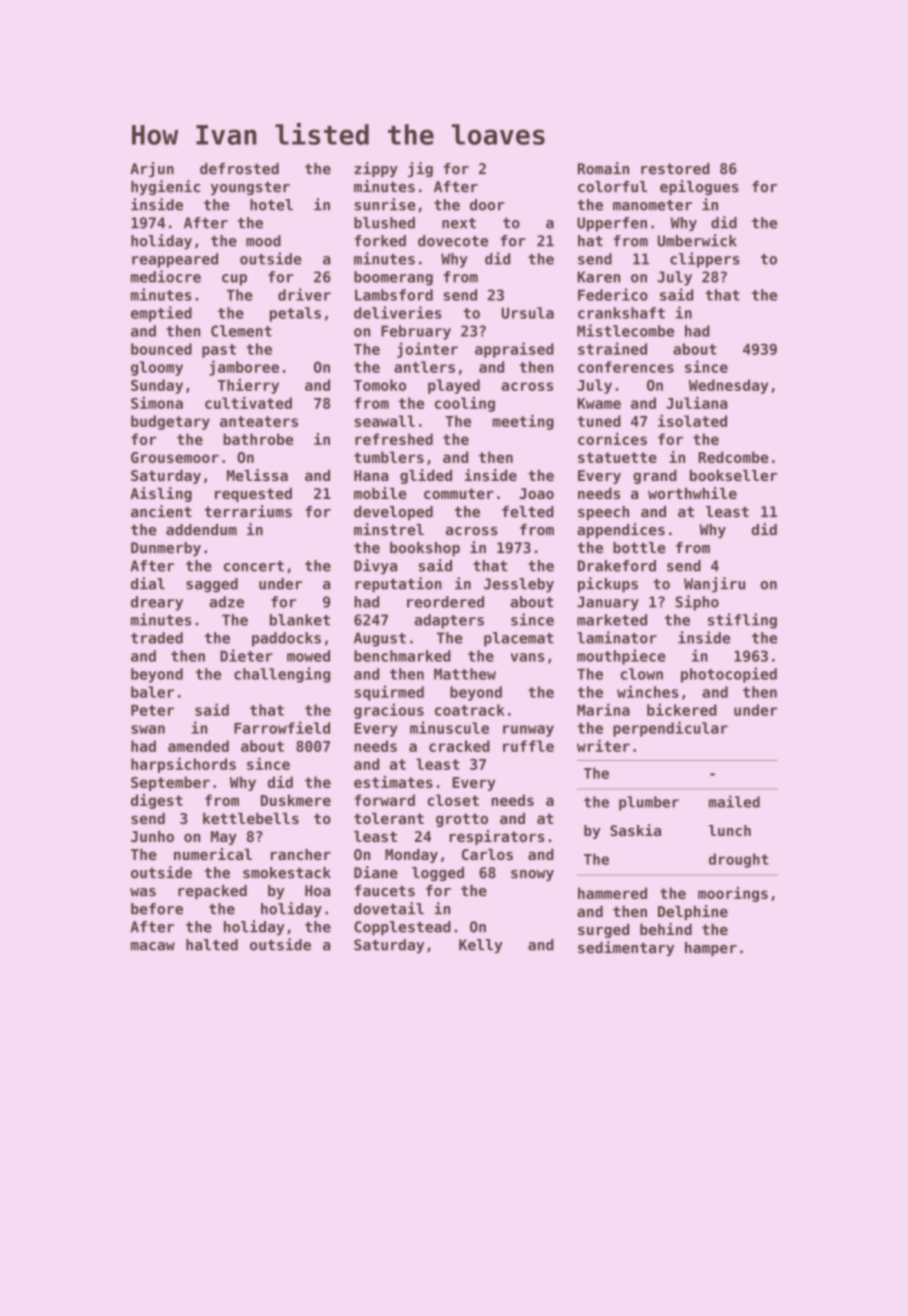 The image size is (908, 1316). What do you see at coordinates (148, 583) in the screenshot?
I see `dial` at bounding box center [148, 583].
